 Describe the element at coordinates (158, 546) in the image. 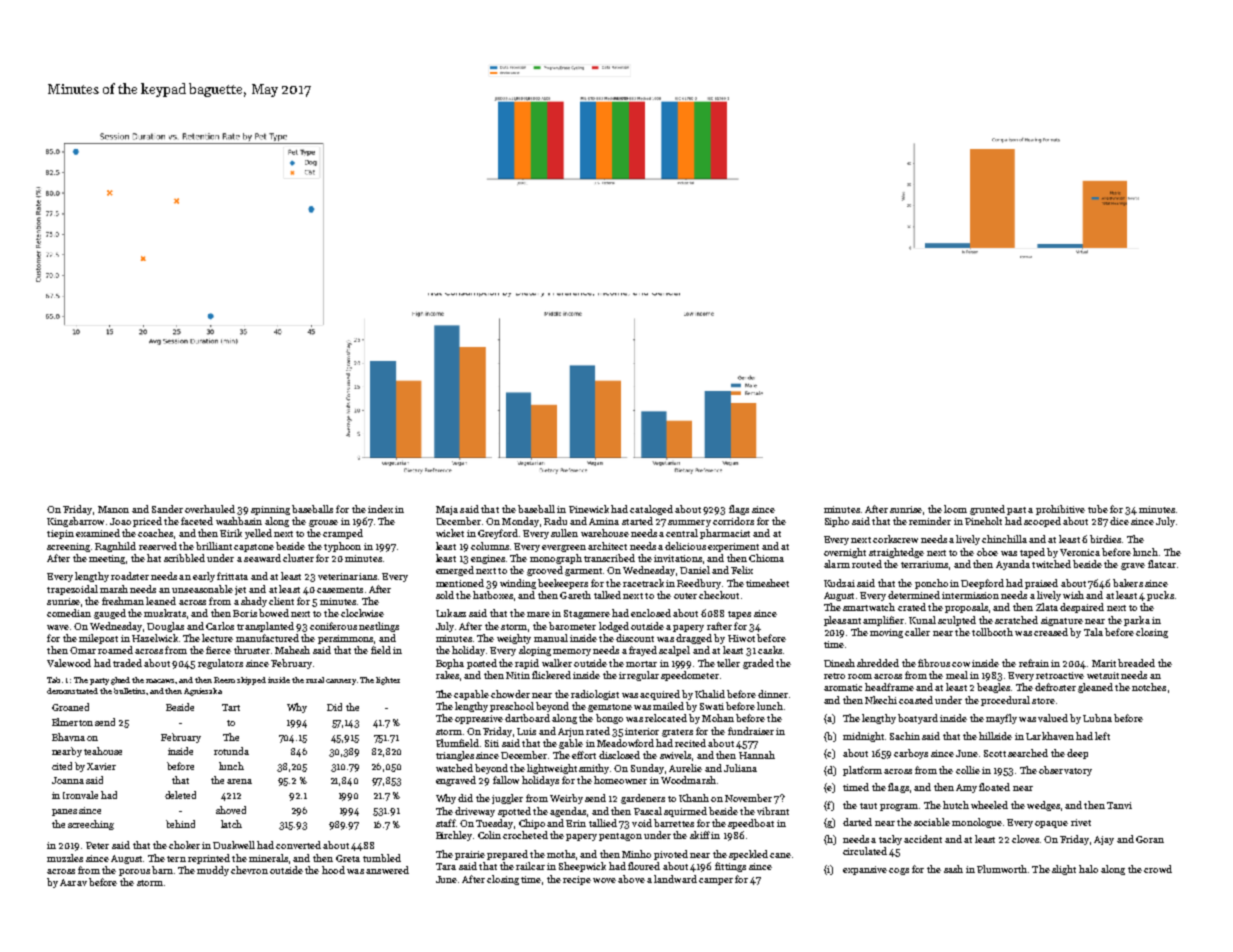

I see `reserved` at that location.
